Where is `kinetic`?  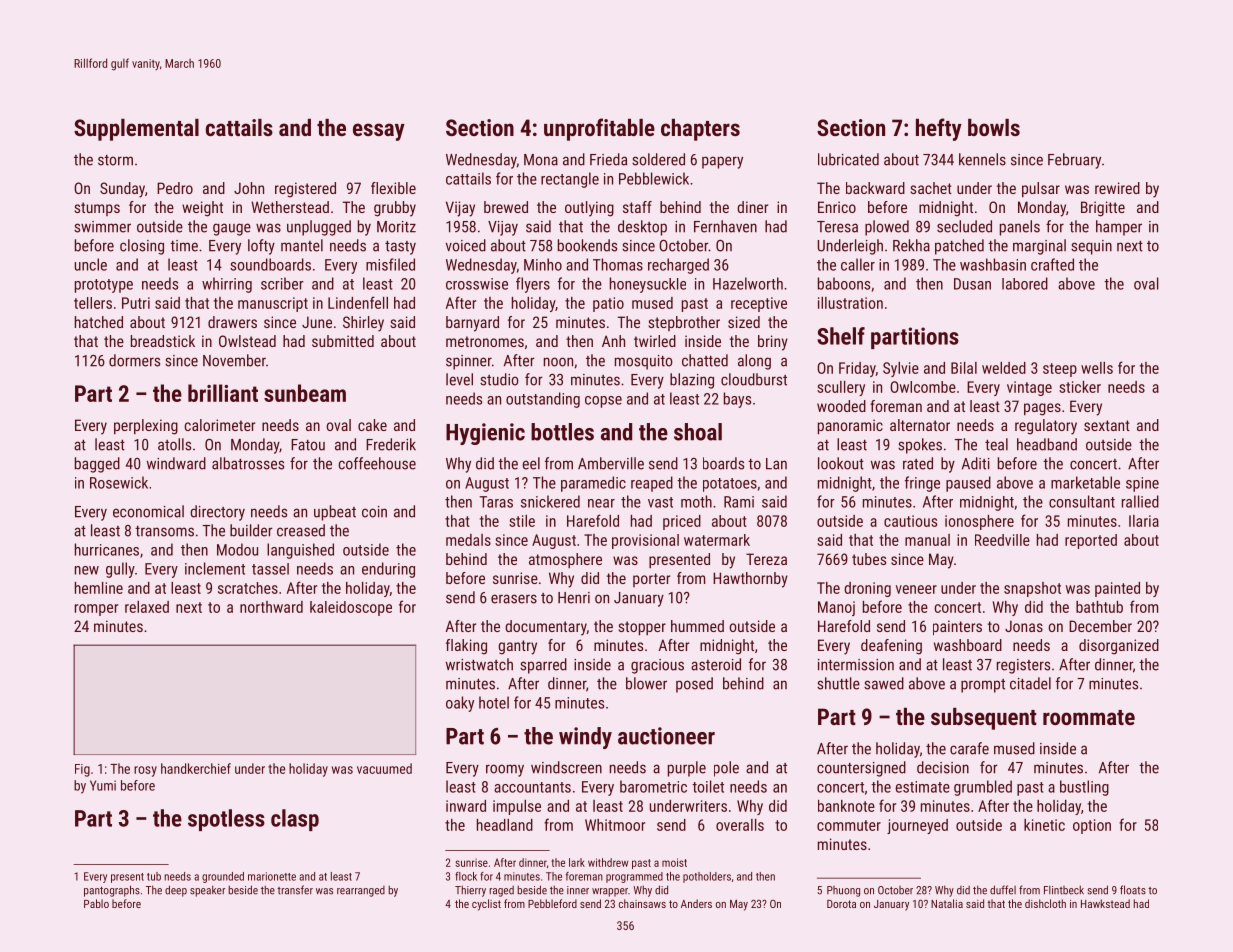
kinetic is located at coordinates (1044, 825).
